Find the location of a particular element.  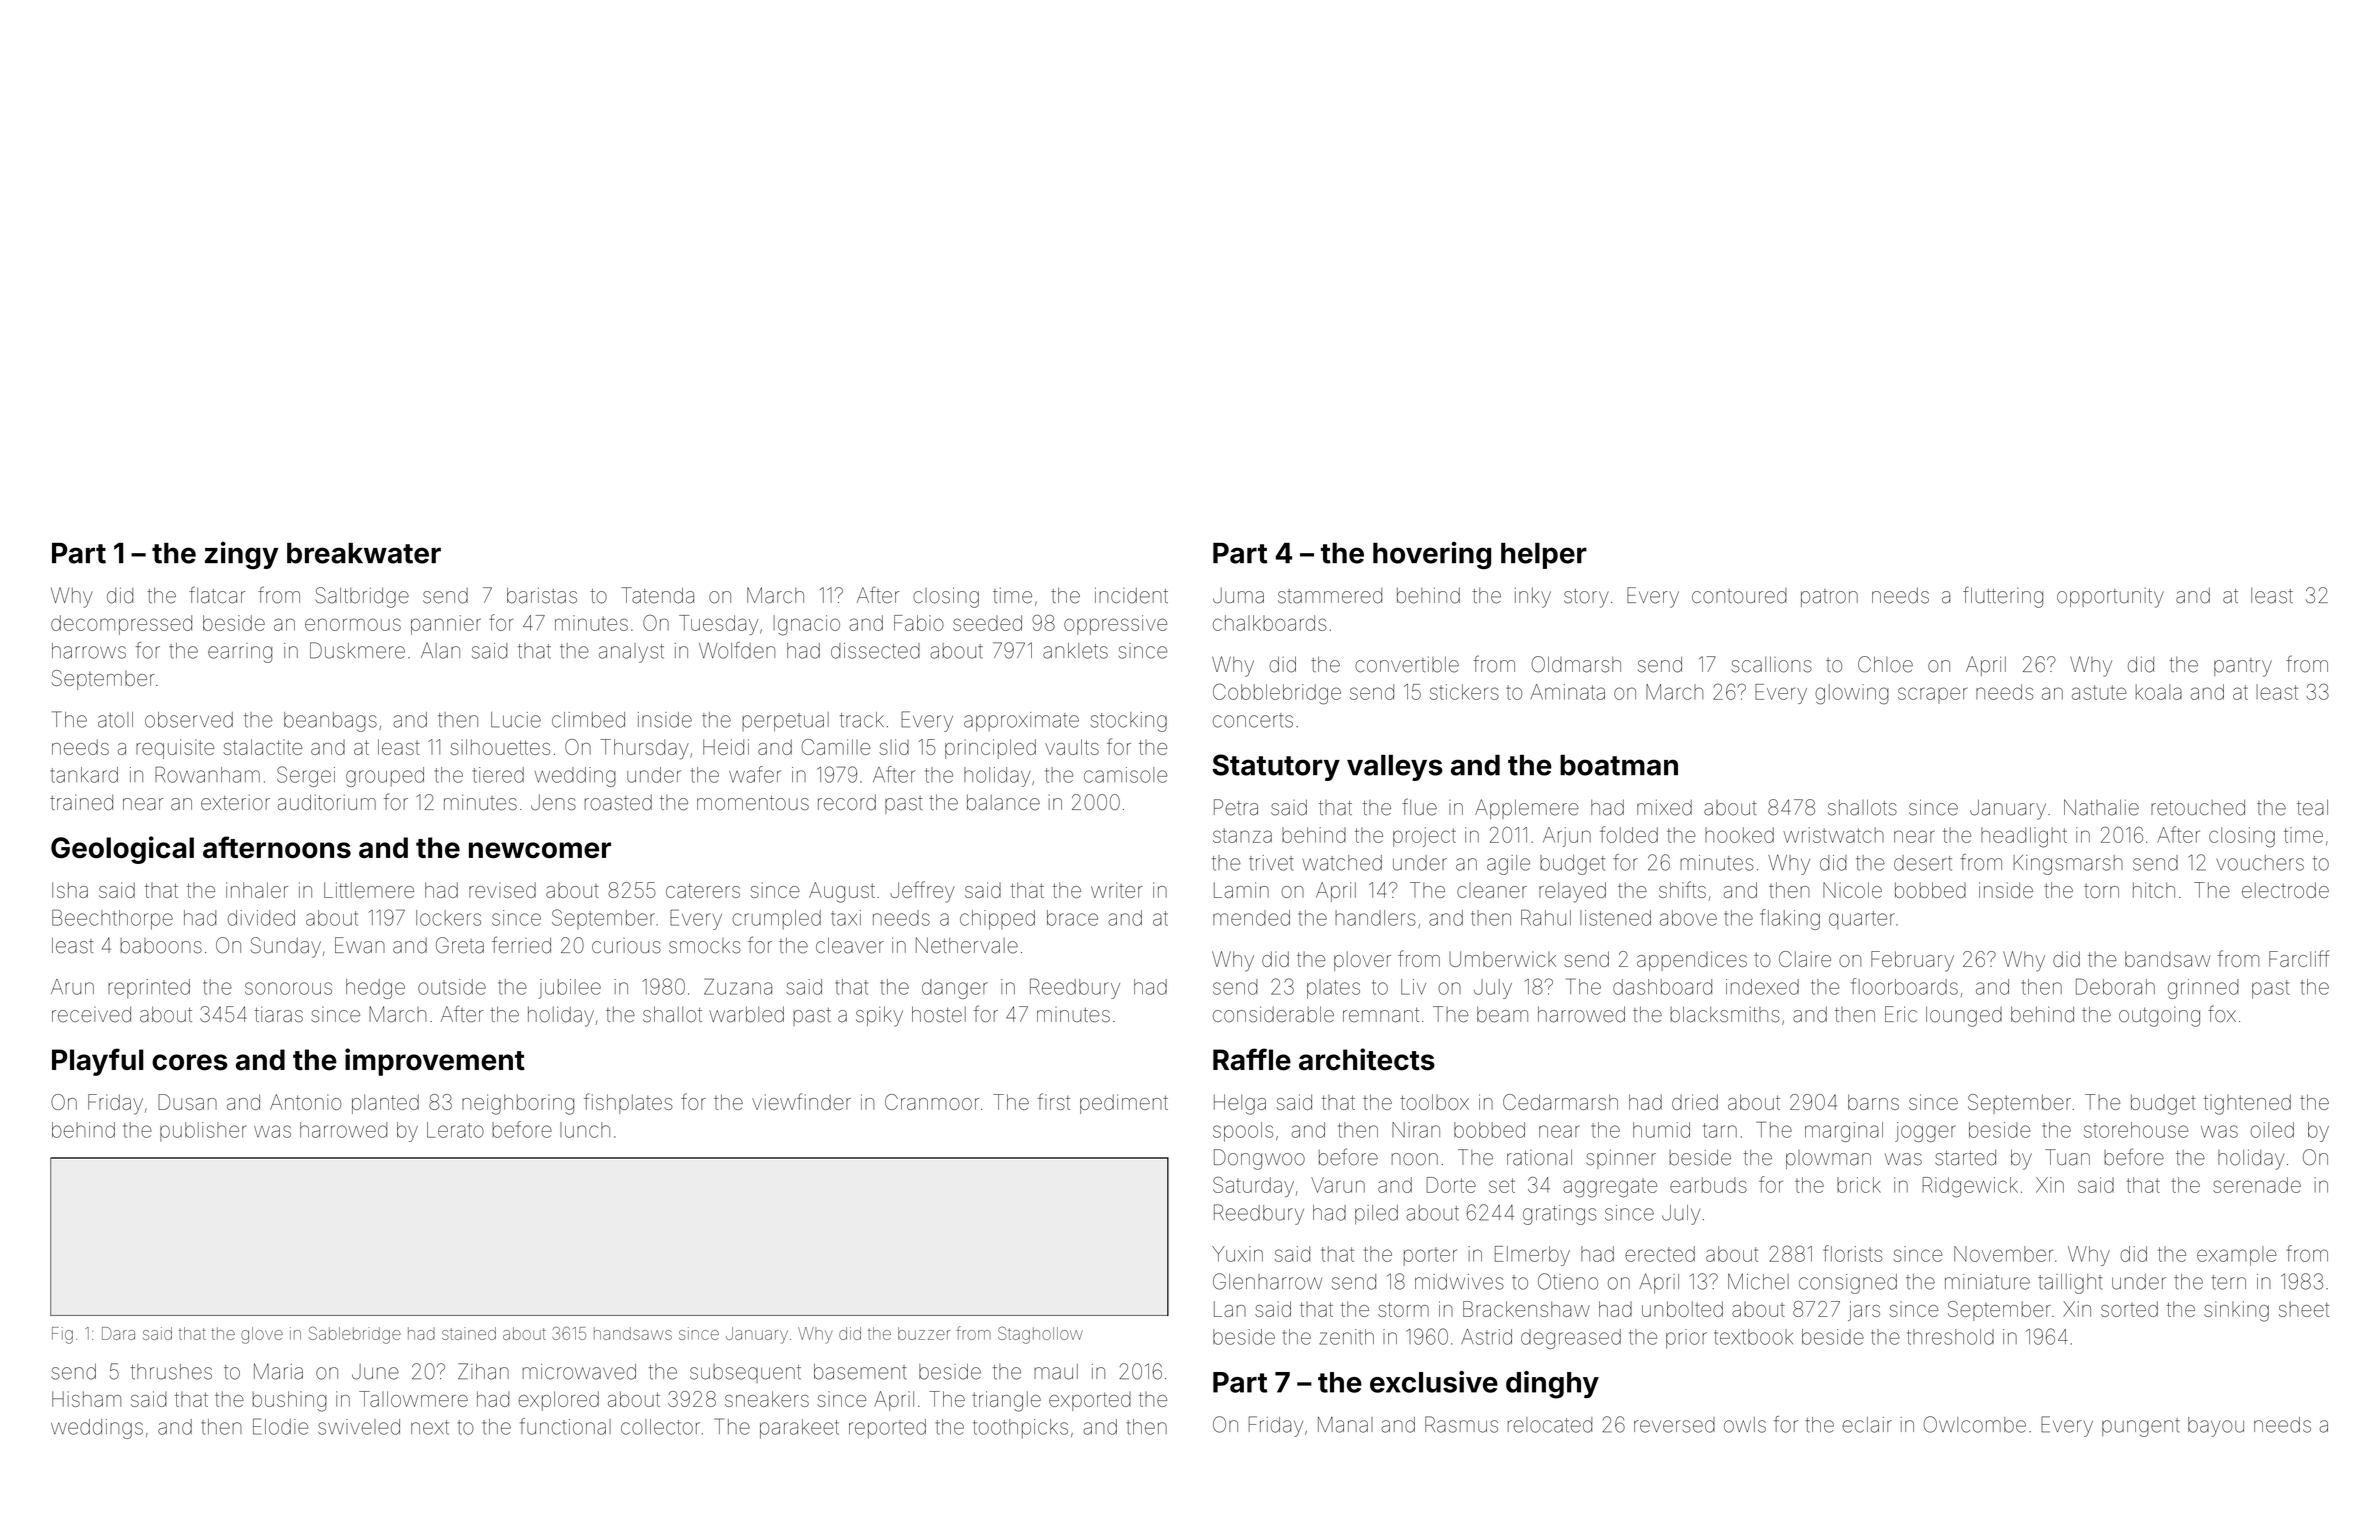

Elodie is located at coordinates (280, 1426).
